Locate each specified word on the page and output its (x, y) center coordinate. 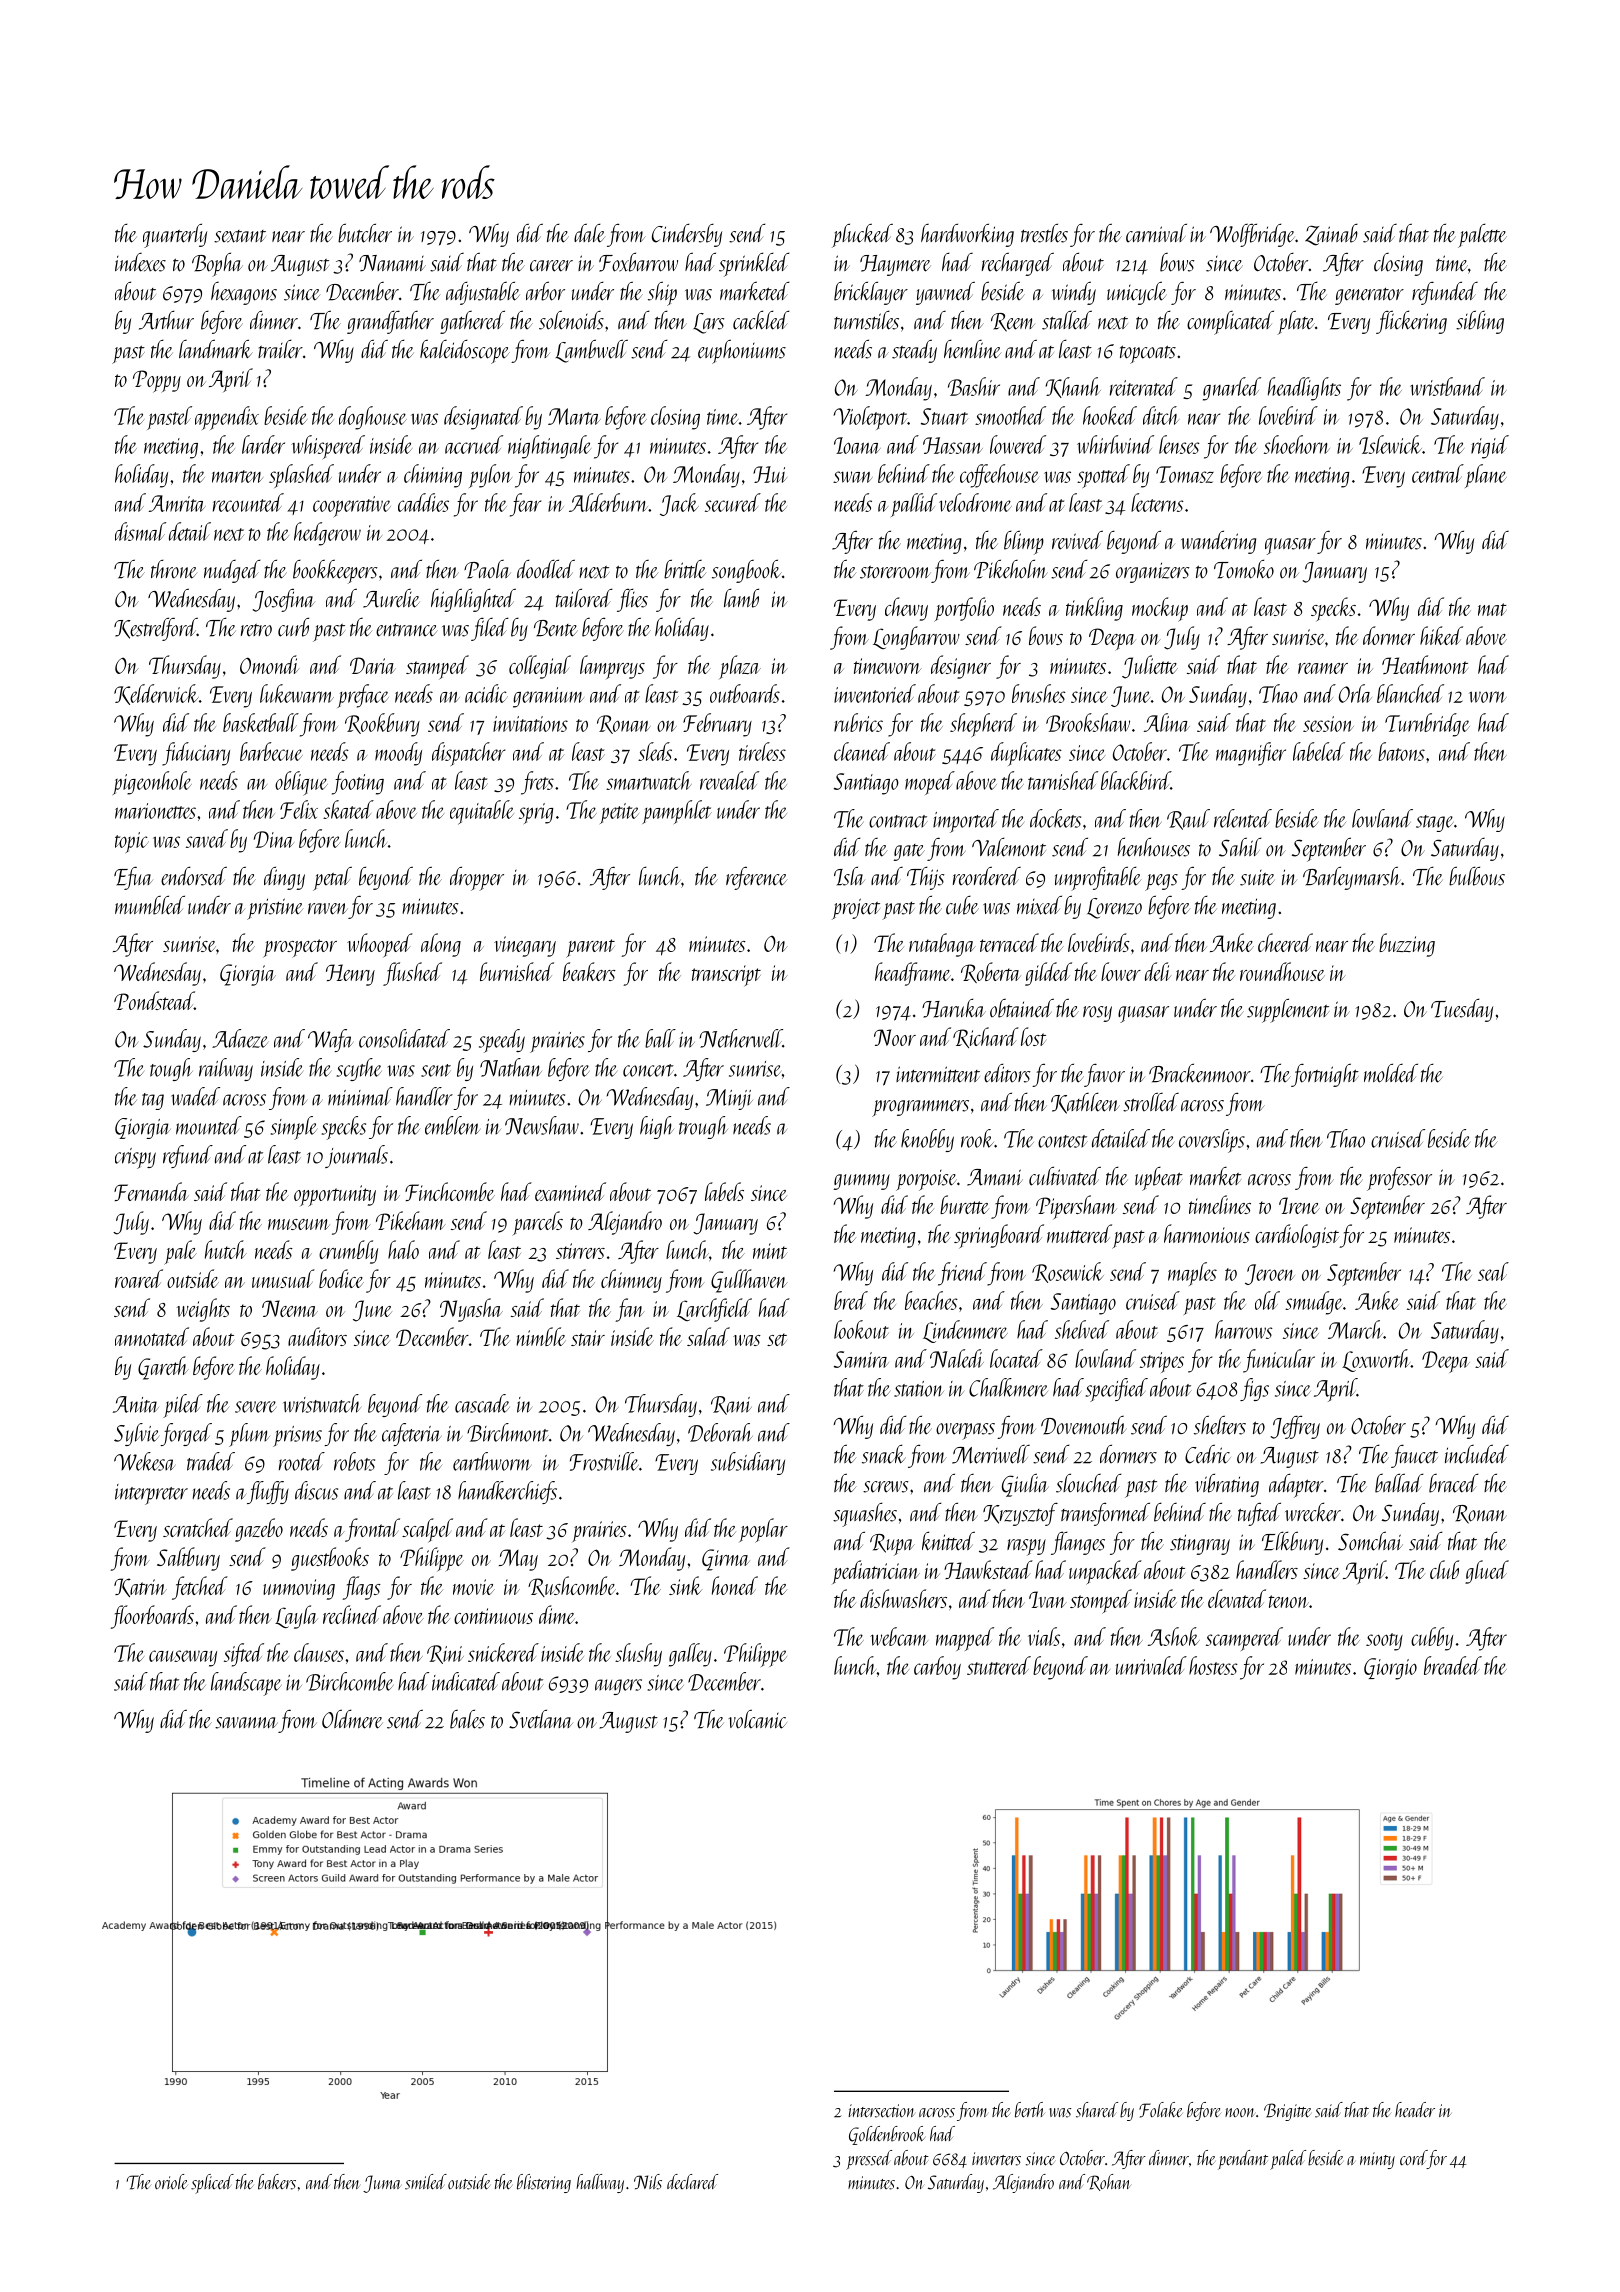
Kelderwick (156, 694)
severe (255, 1407)
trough (703, 1127)
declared (692, 2182)
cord (1413, 2158)
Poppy (157, 381)
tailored (584, 598)
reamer (1323, 668)
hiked (1441, 635)
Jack (679, 504)
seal (1493, 1271)
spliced (212, 2184)
